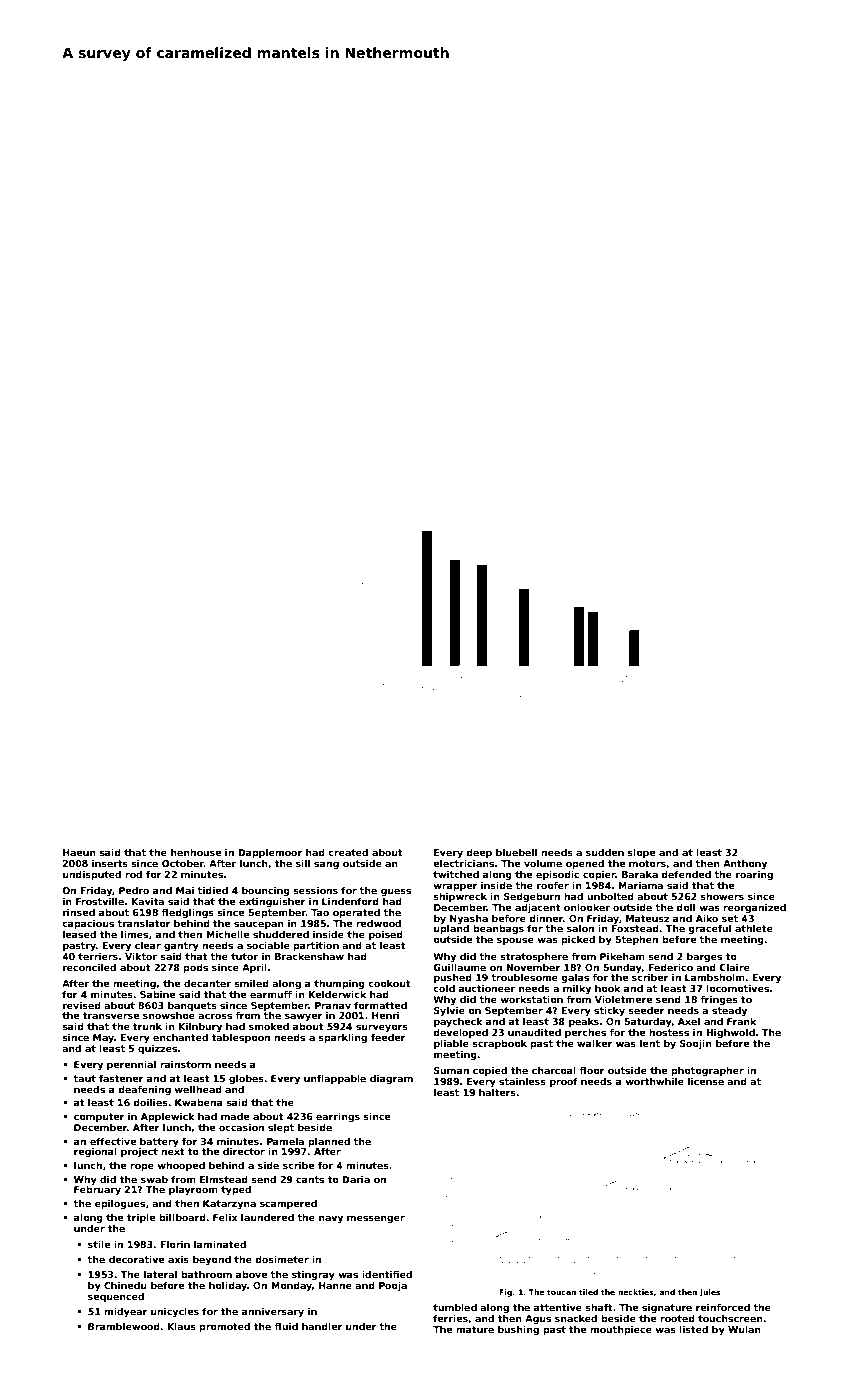 The width and height of the image is (849, 1400). I want to click on anniversary, so click(273, 1312).
